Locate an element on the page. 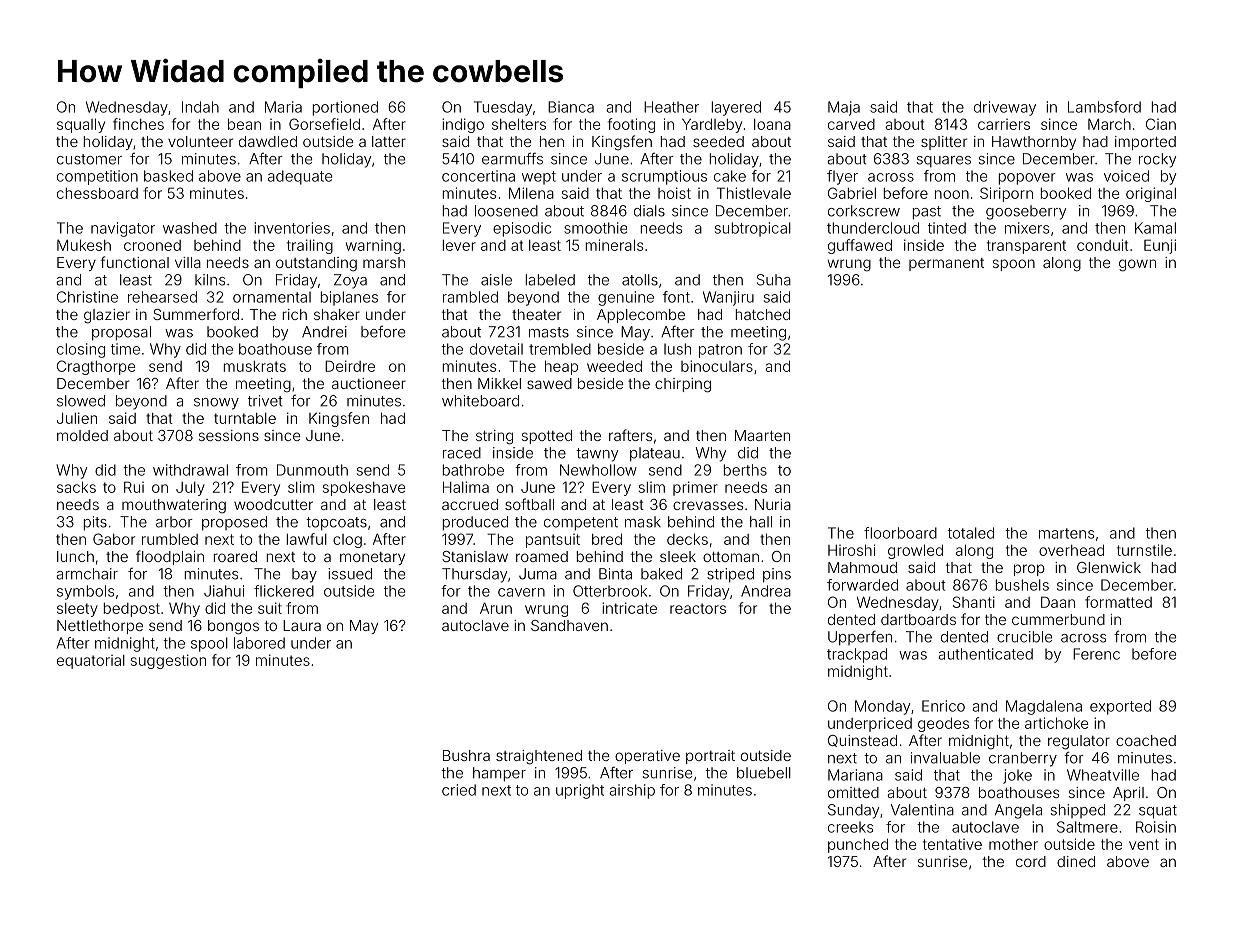 The image size is (1233, 952). floodplain is located at coordinates (170, 557).
